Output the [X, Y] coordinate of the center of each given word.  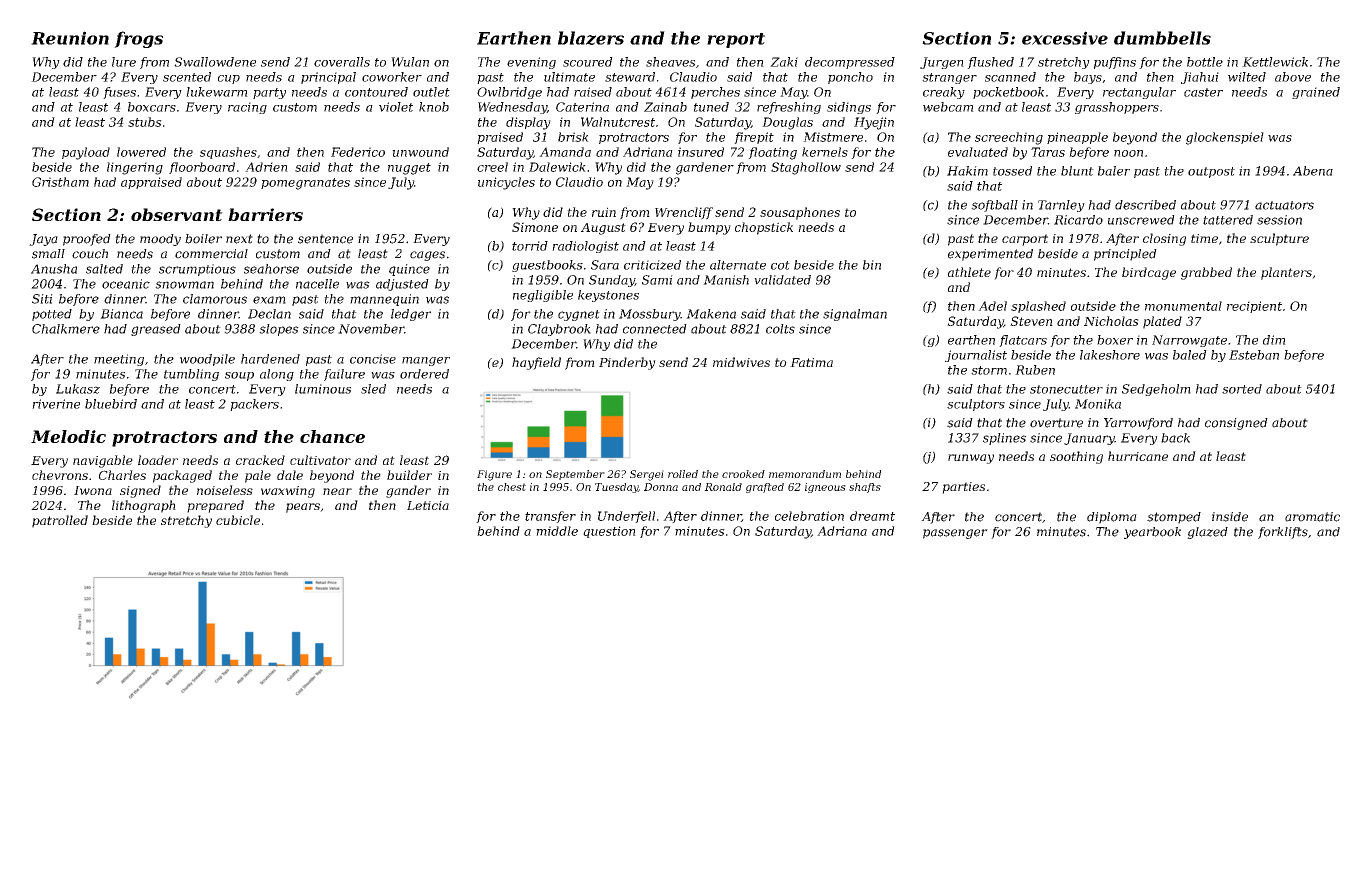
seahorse [271, 269]
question [609, 532]
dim [1274, 340]
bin [872, 265]
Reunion [70, 38]
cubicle [238, 520]
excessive [1065, 38]
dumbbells [1162, 38]
